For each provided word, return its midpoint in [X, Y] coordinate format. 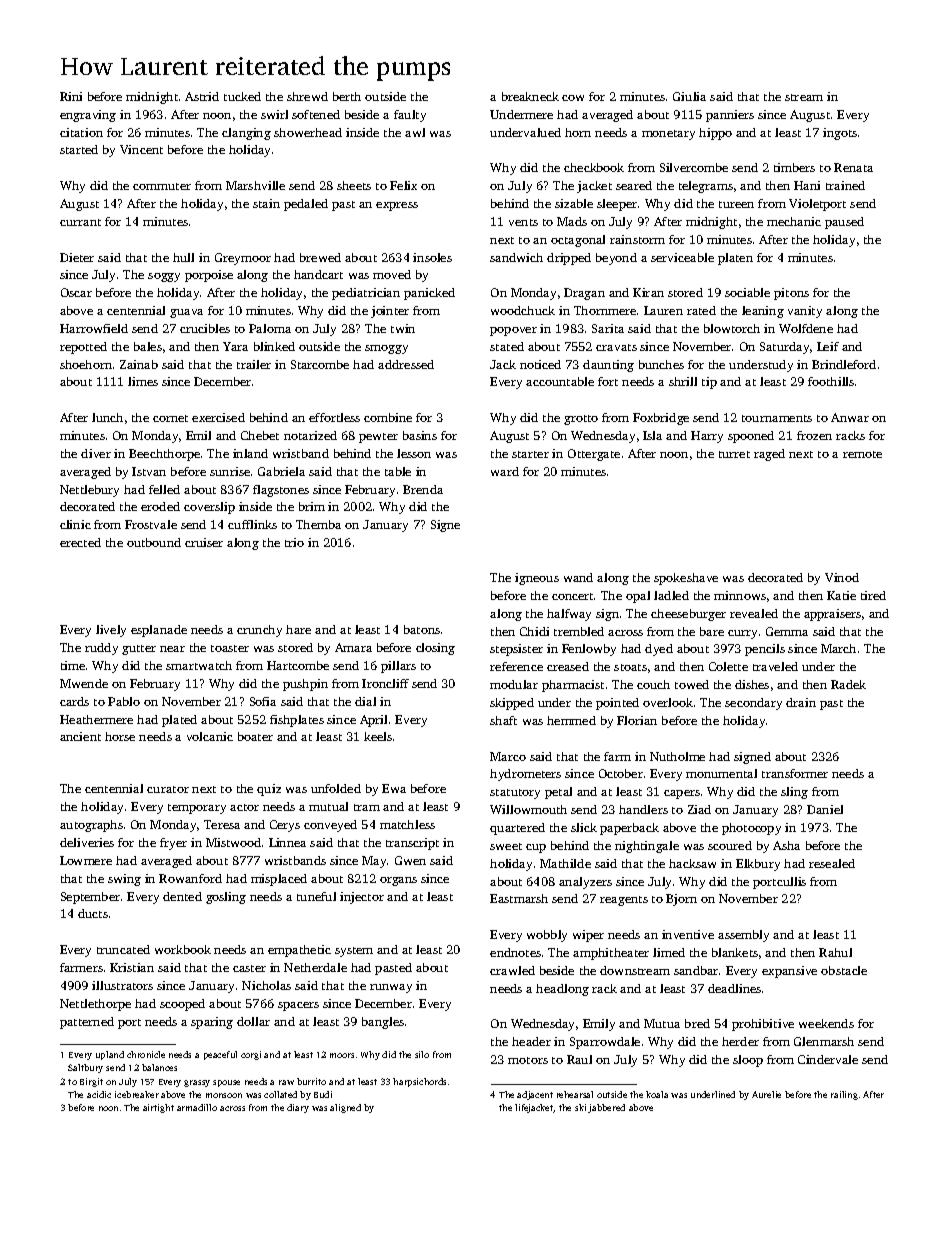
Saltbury [85, 1068]
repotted [83, 348]
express [397, 206]
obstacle [844, 970]
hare [298, 629]
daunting [608, 366]
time [73, 665]
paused [844, 223]
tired [873, 595]
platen [735, 259]
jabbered [606, 1108]
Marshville [255, 185]
